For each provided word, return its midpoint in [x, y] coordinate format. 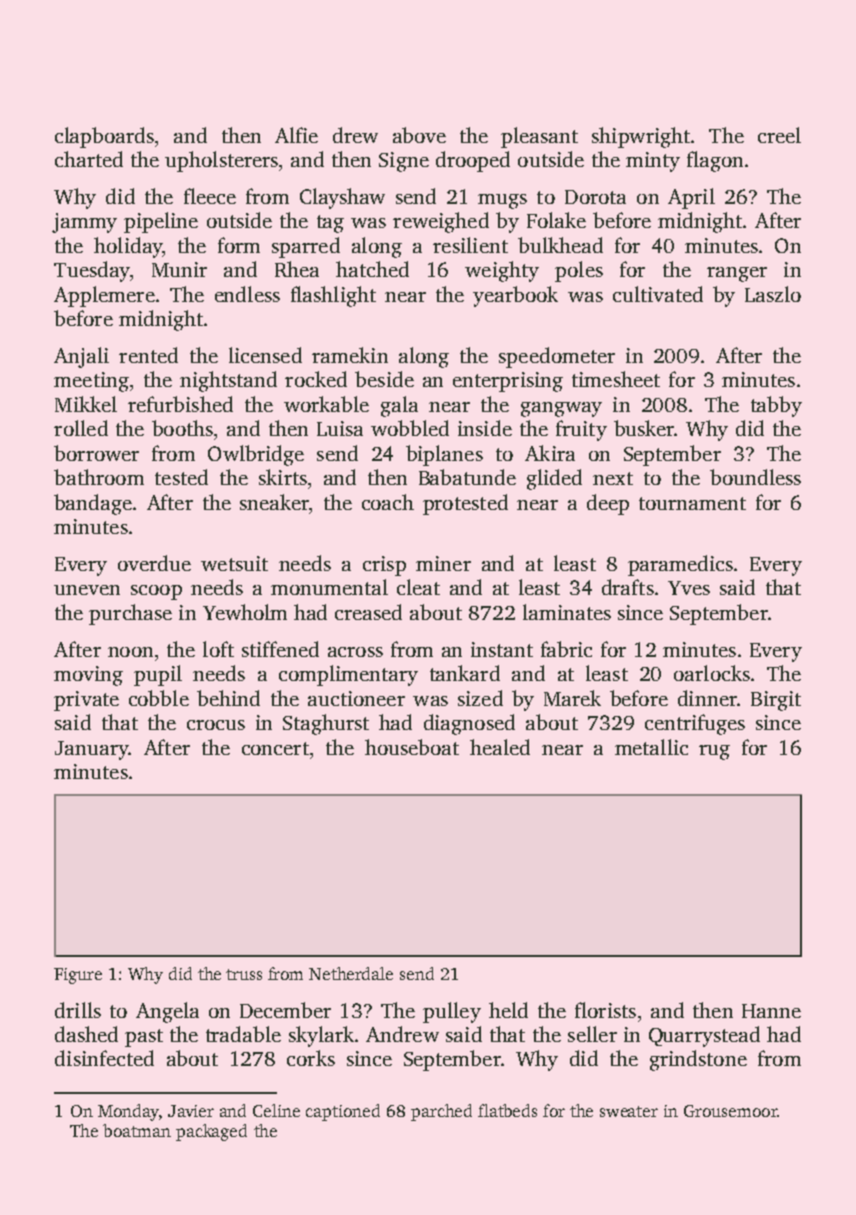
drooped [473, 161]
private [86, 701]
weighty [502, 271]
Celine [276, 1110]
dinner [707, 698]
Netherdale [351, 973]
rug [714, 752]
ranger [737, 274]
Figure [78, 976]
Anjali [81, 357]
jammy [84, 223]
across [355, 652]
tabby [776, 406]
